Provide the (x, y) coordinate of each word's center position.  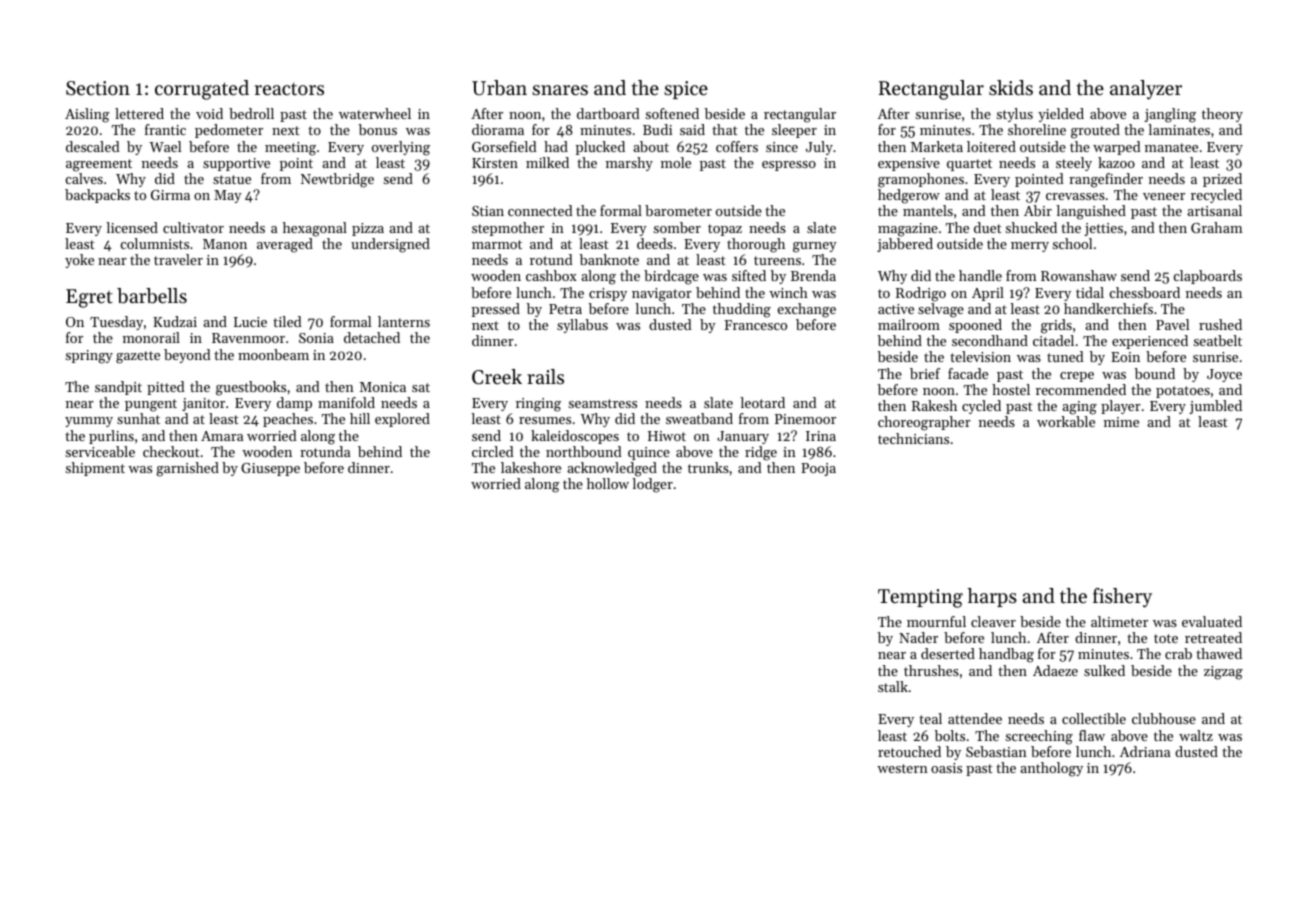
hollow (608, 483)
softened (672, 113)
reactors (289, 89)
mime (1121, 422)
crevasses (1075, 196)
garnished (187, 469)
